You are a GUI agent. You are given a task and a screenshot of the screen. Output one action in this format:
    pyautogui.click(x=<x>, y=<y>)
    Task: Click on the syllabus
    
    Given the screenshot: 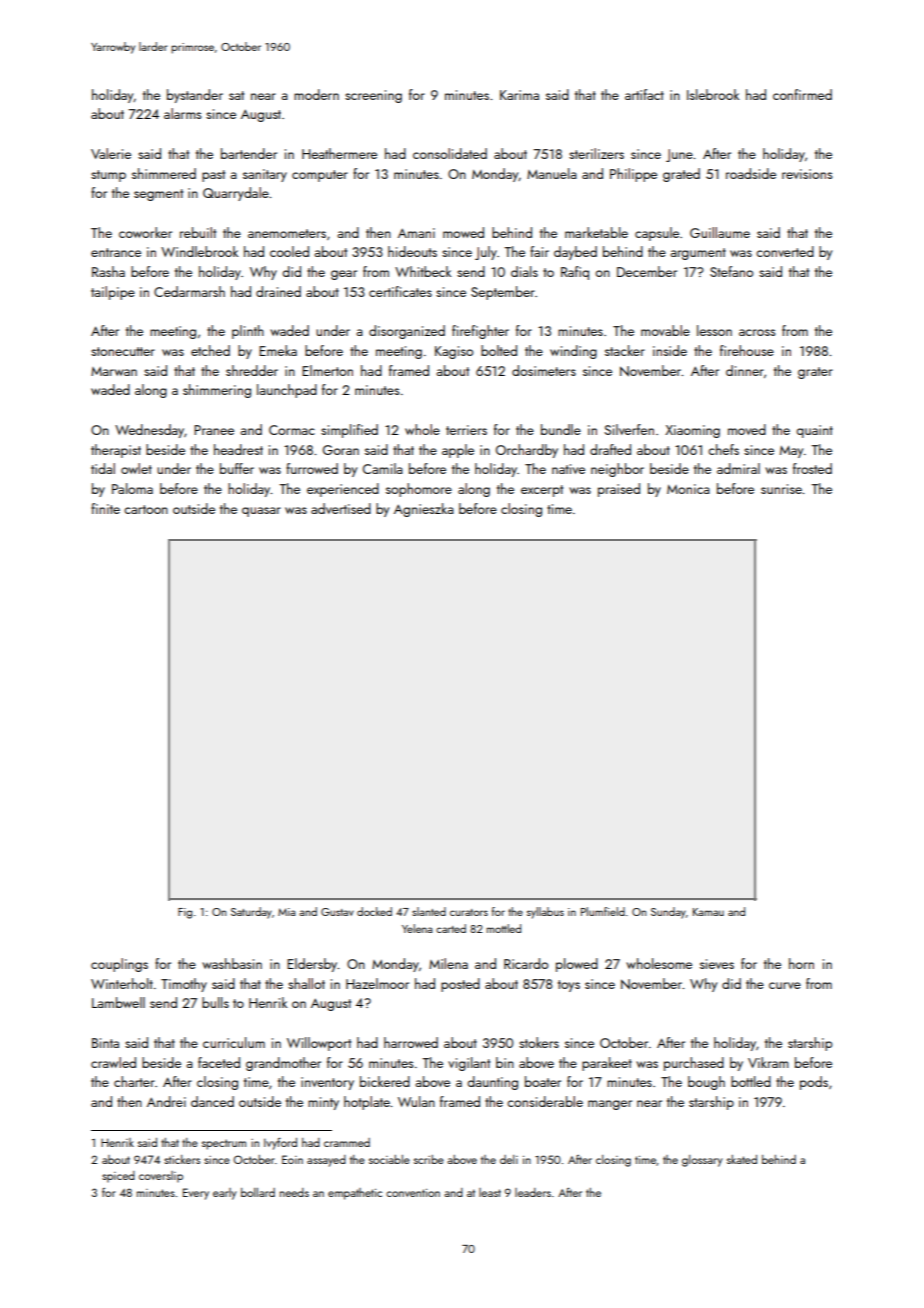 What is the action you would take?
    pyautogui.click(x=545, y=913)
